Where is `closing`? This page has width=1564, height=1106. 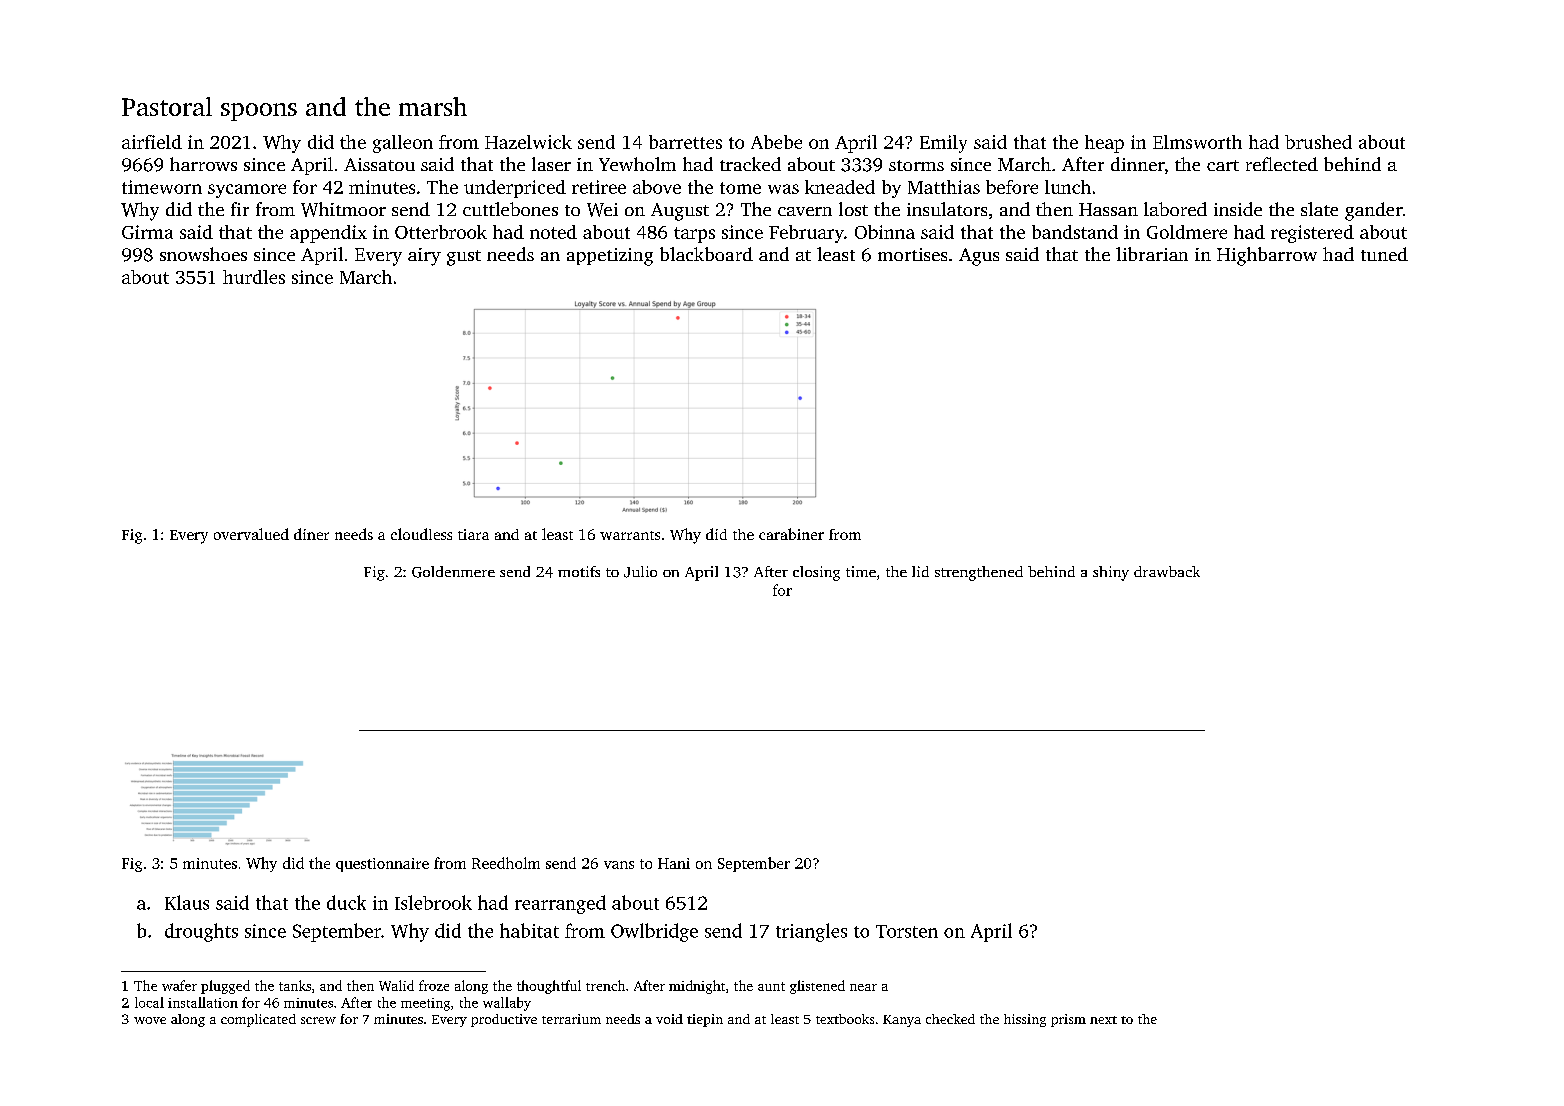
closing is located at coordinates (816, 573).
